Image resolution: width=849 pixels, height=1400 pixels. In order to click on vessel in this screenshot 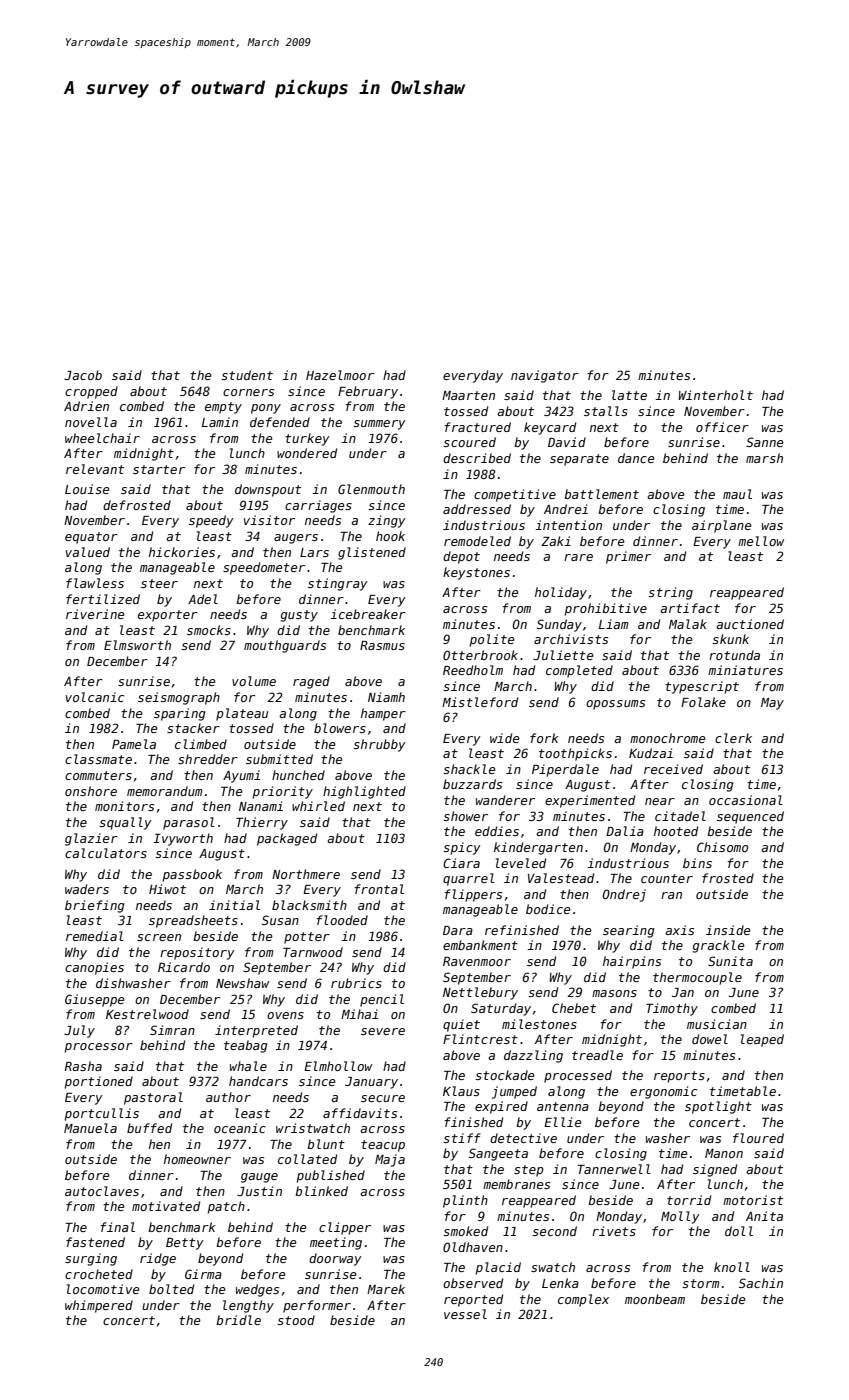, I will do `click(465, 1314)`.
